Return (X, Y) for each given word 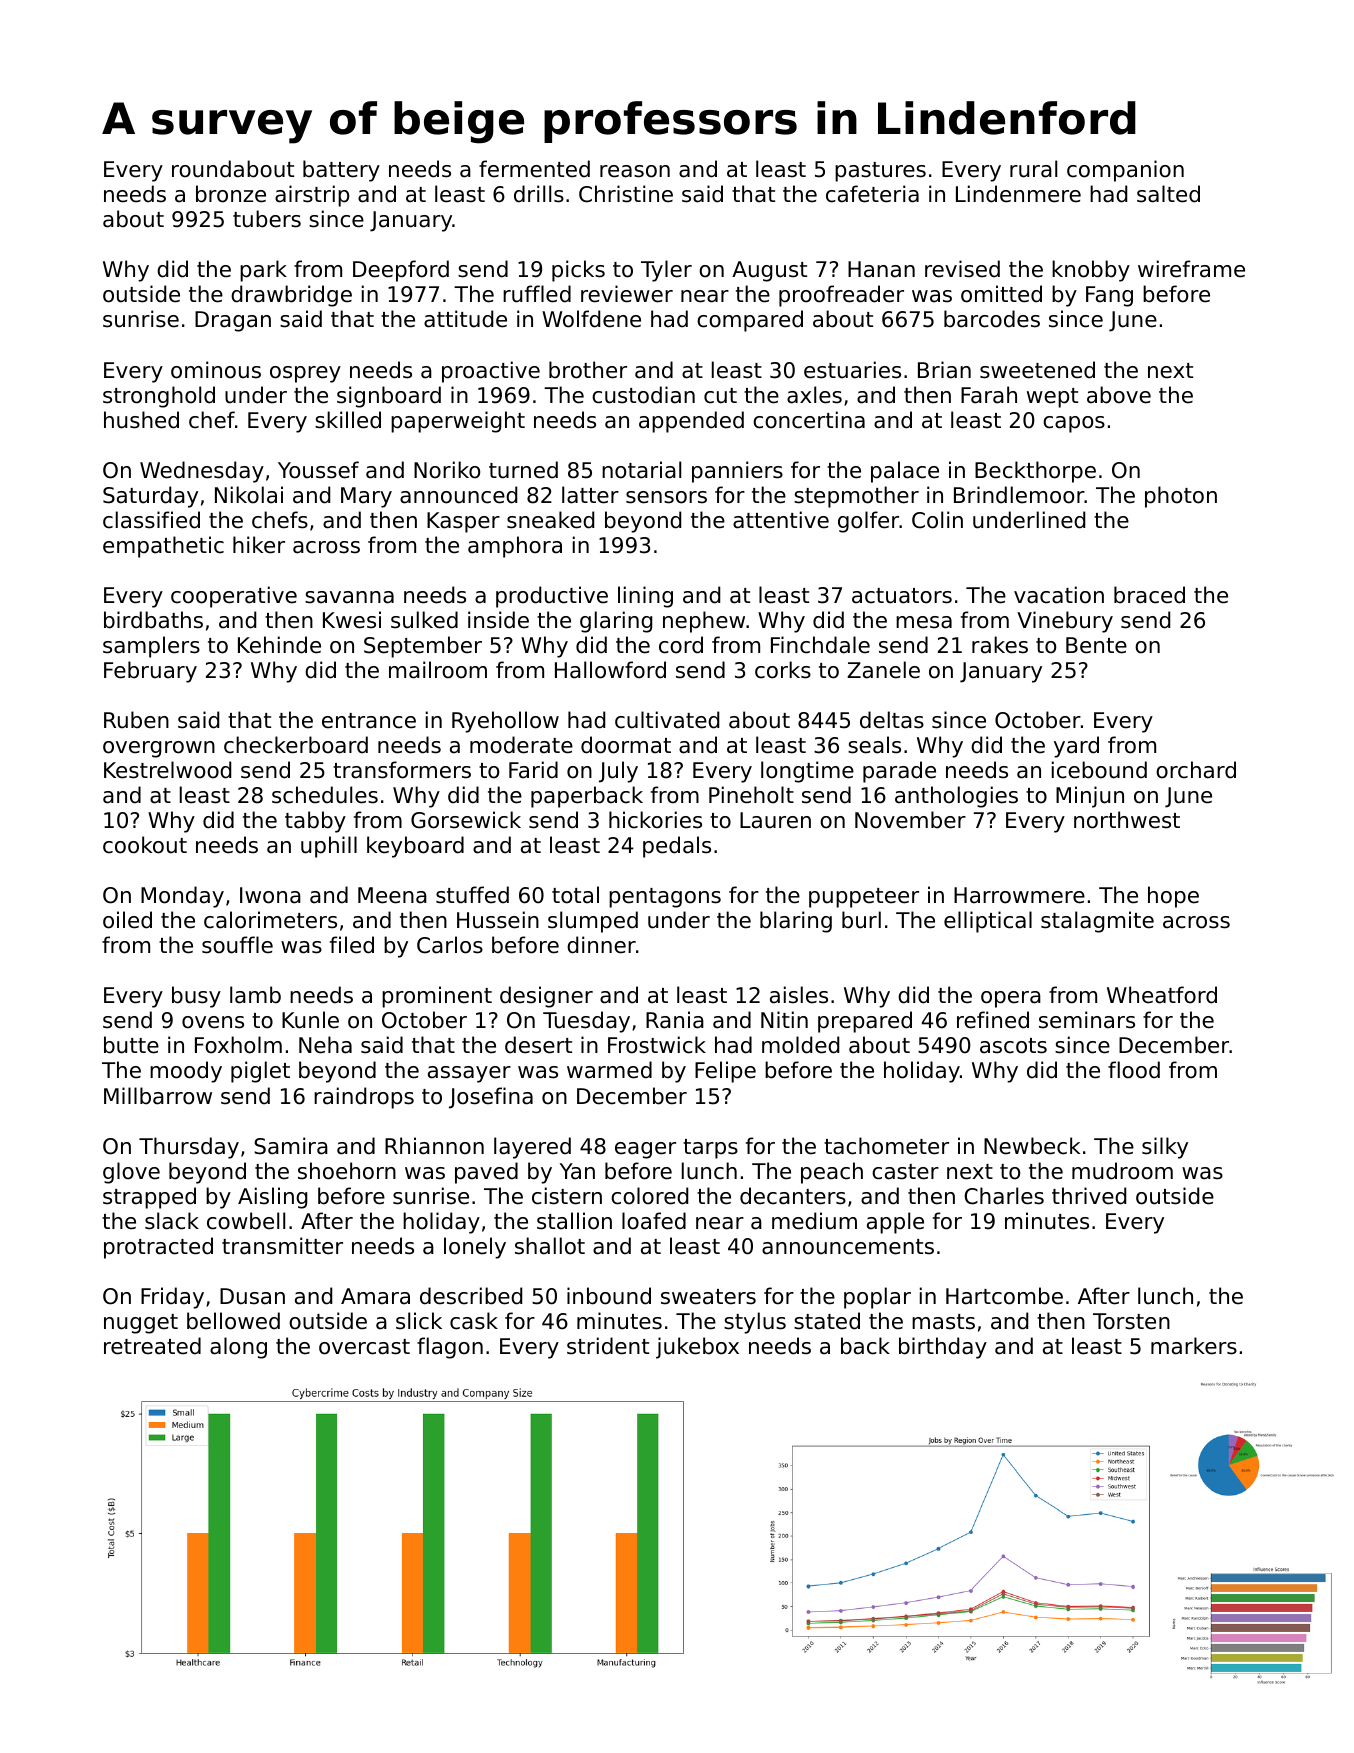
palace (905, 472)
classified (151, 520)
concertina (809, 420)
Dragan (233, 321)
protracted (158, 1248)
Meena (392, 895)
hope (1173, 897)
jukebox (697, 1348)
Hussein (498, 920)
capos (1074, 424)
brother (588, 370)
